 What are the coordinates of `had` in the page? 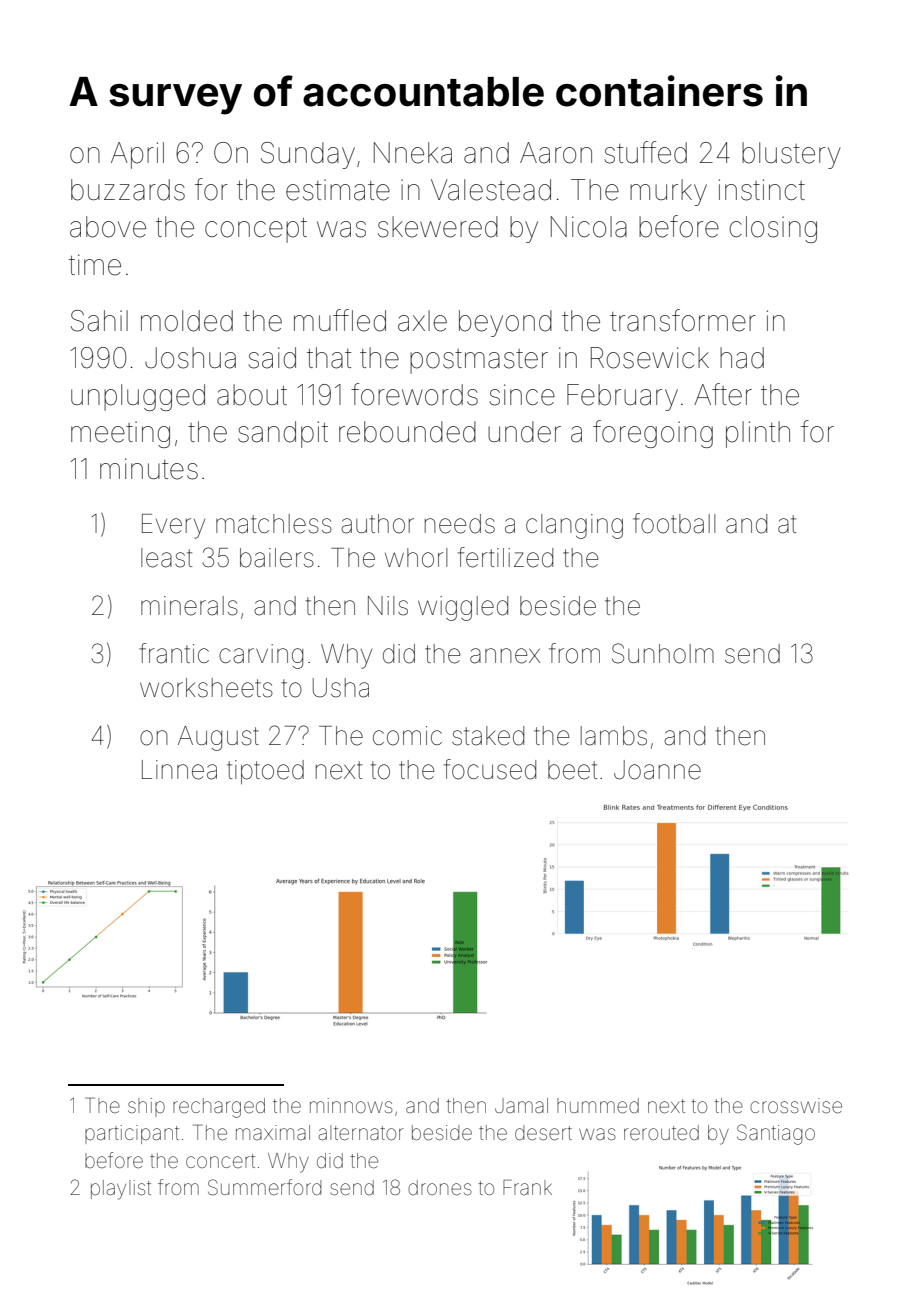 It's located at (742, 358).
